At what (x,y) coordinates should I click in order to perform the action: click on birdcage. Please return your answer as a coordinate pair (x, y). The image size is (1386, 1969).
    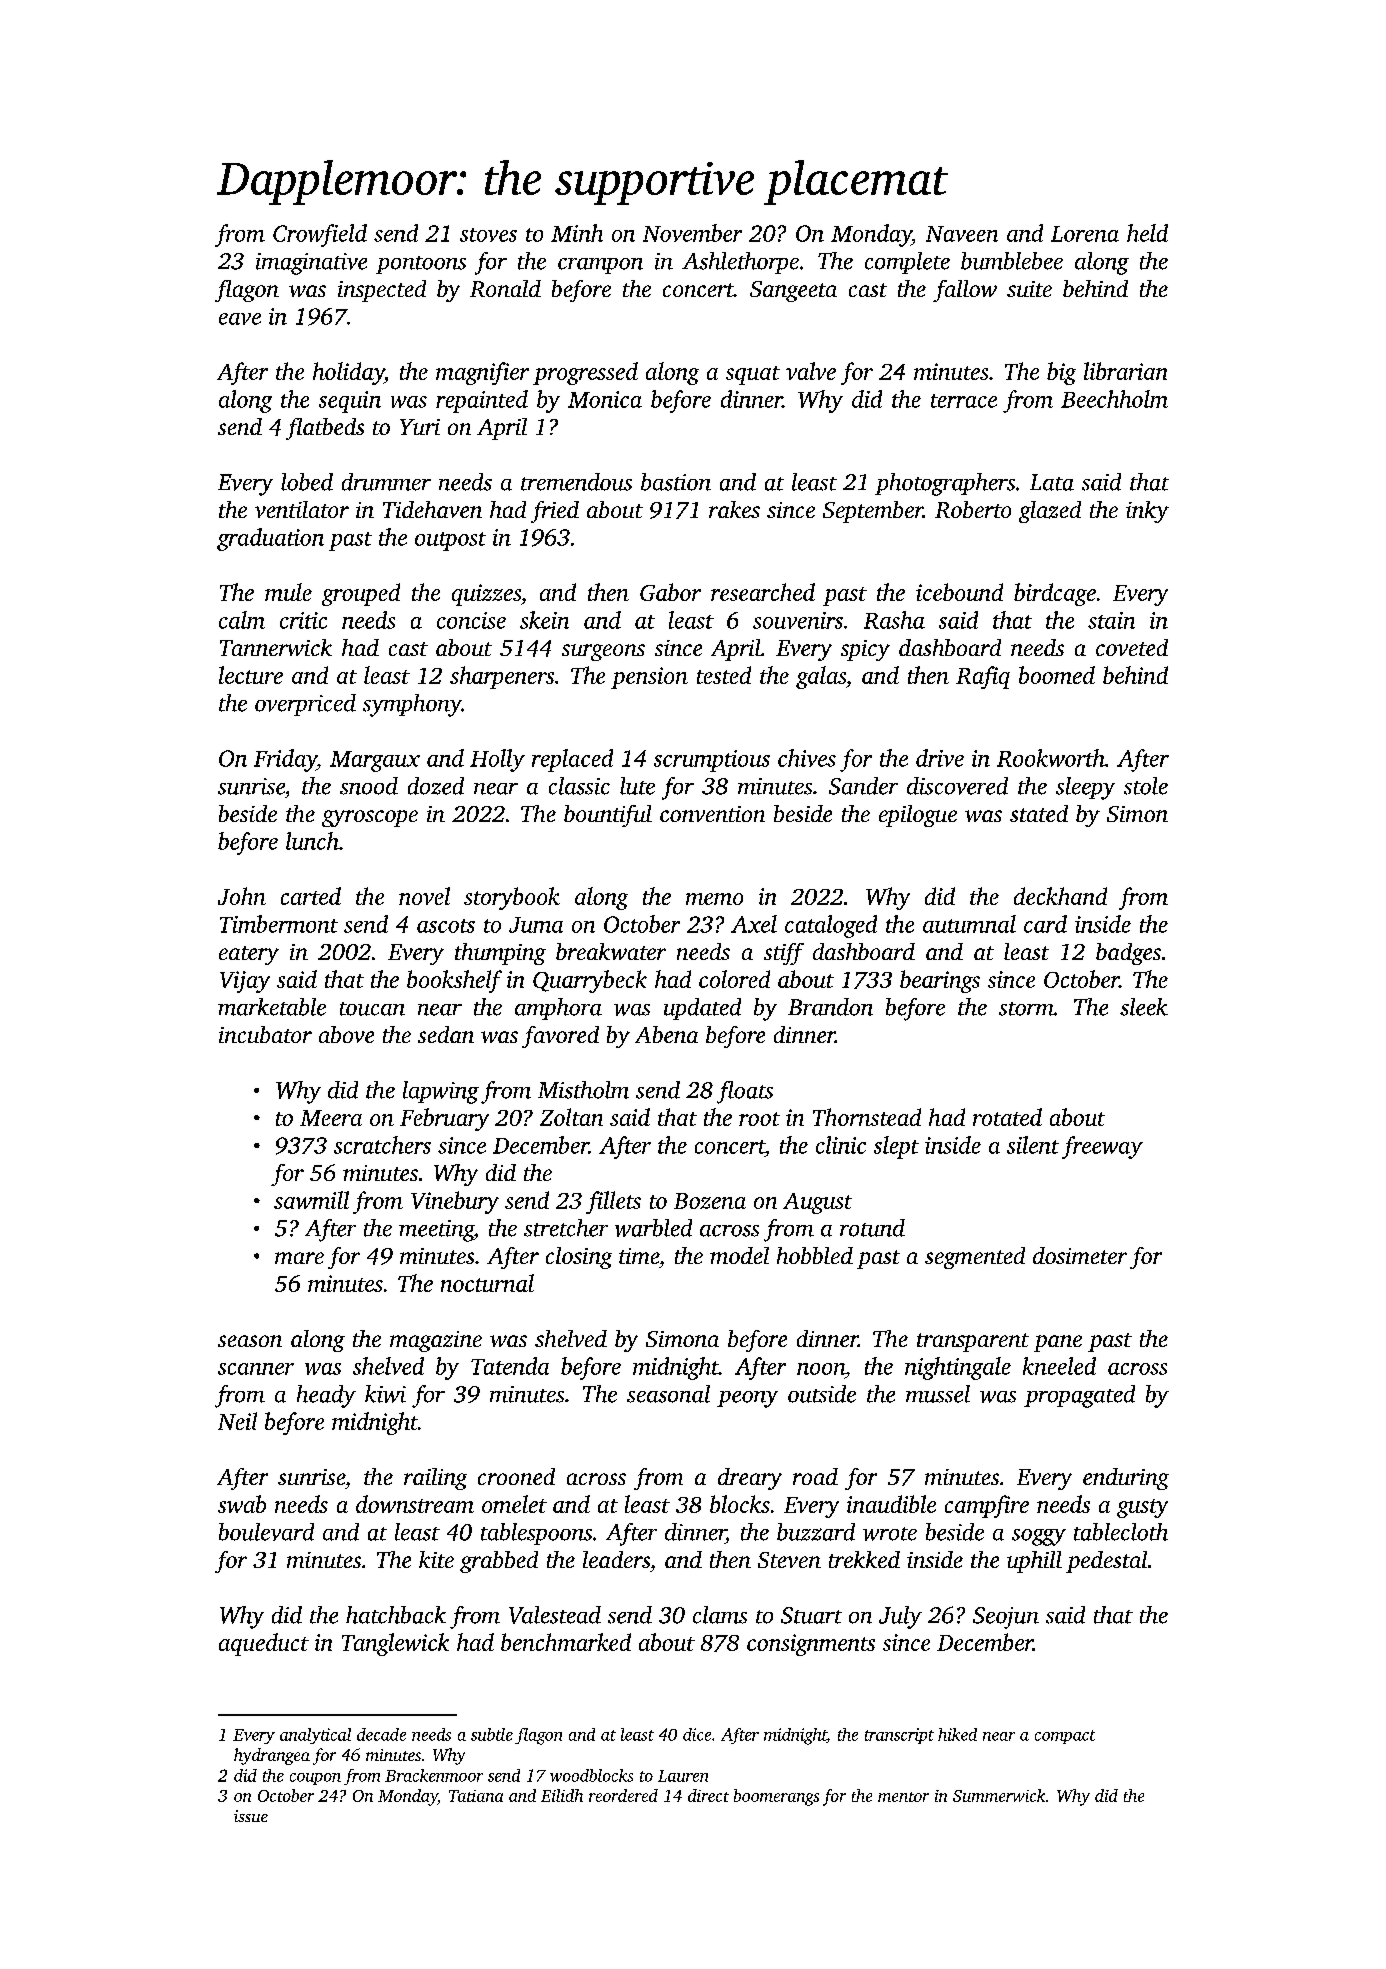
    Looking at the image, I should click on (1055, 594).
